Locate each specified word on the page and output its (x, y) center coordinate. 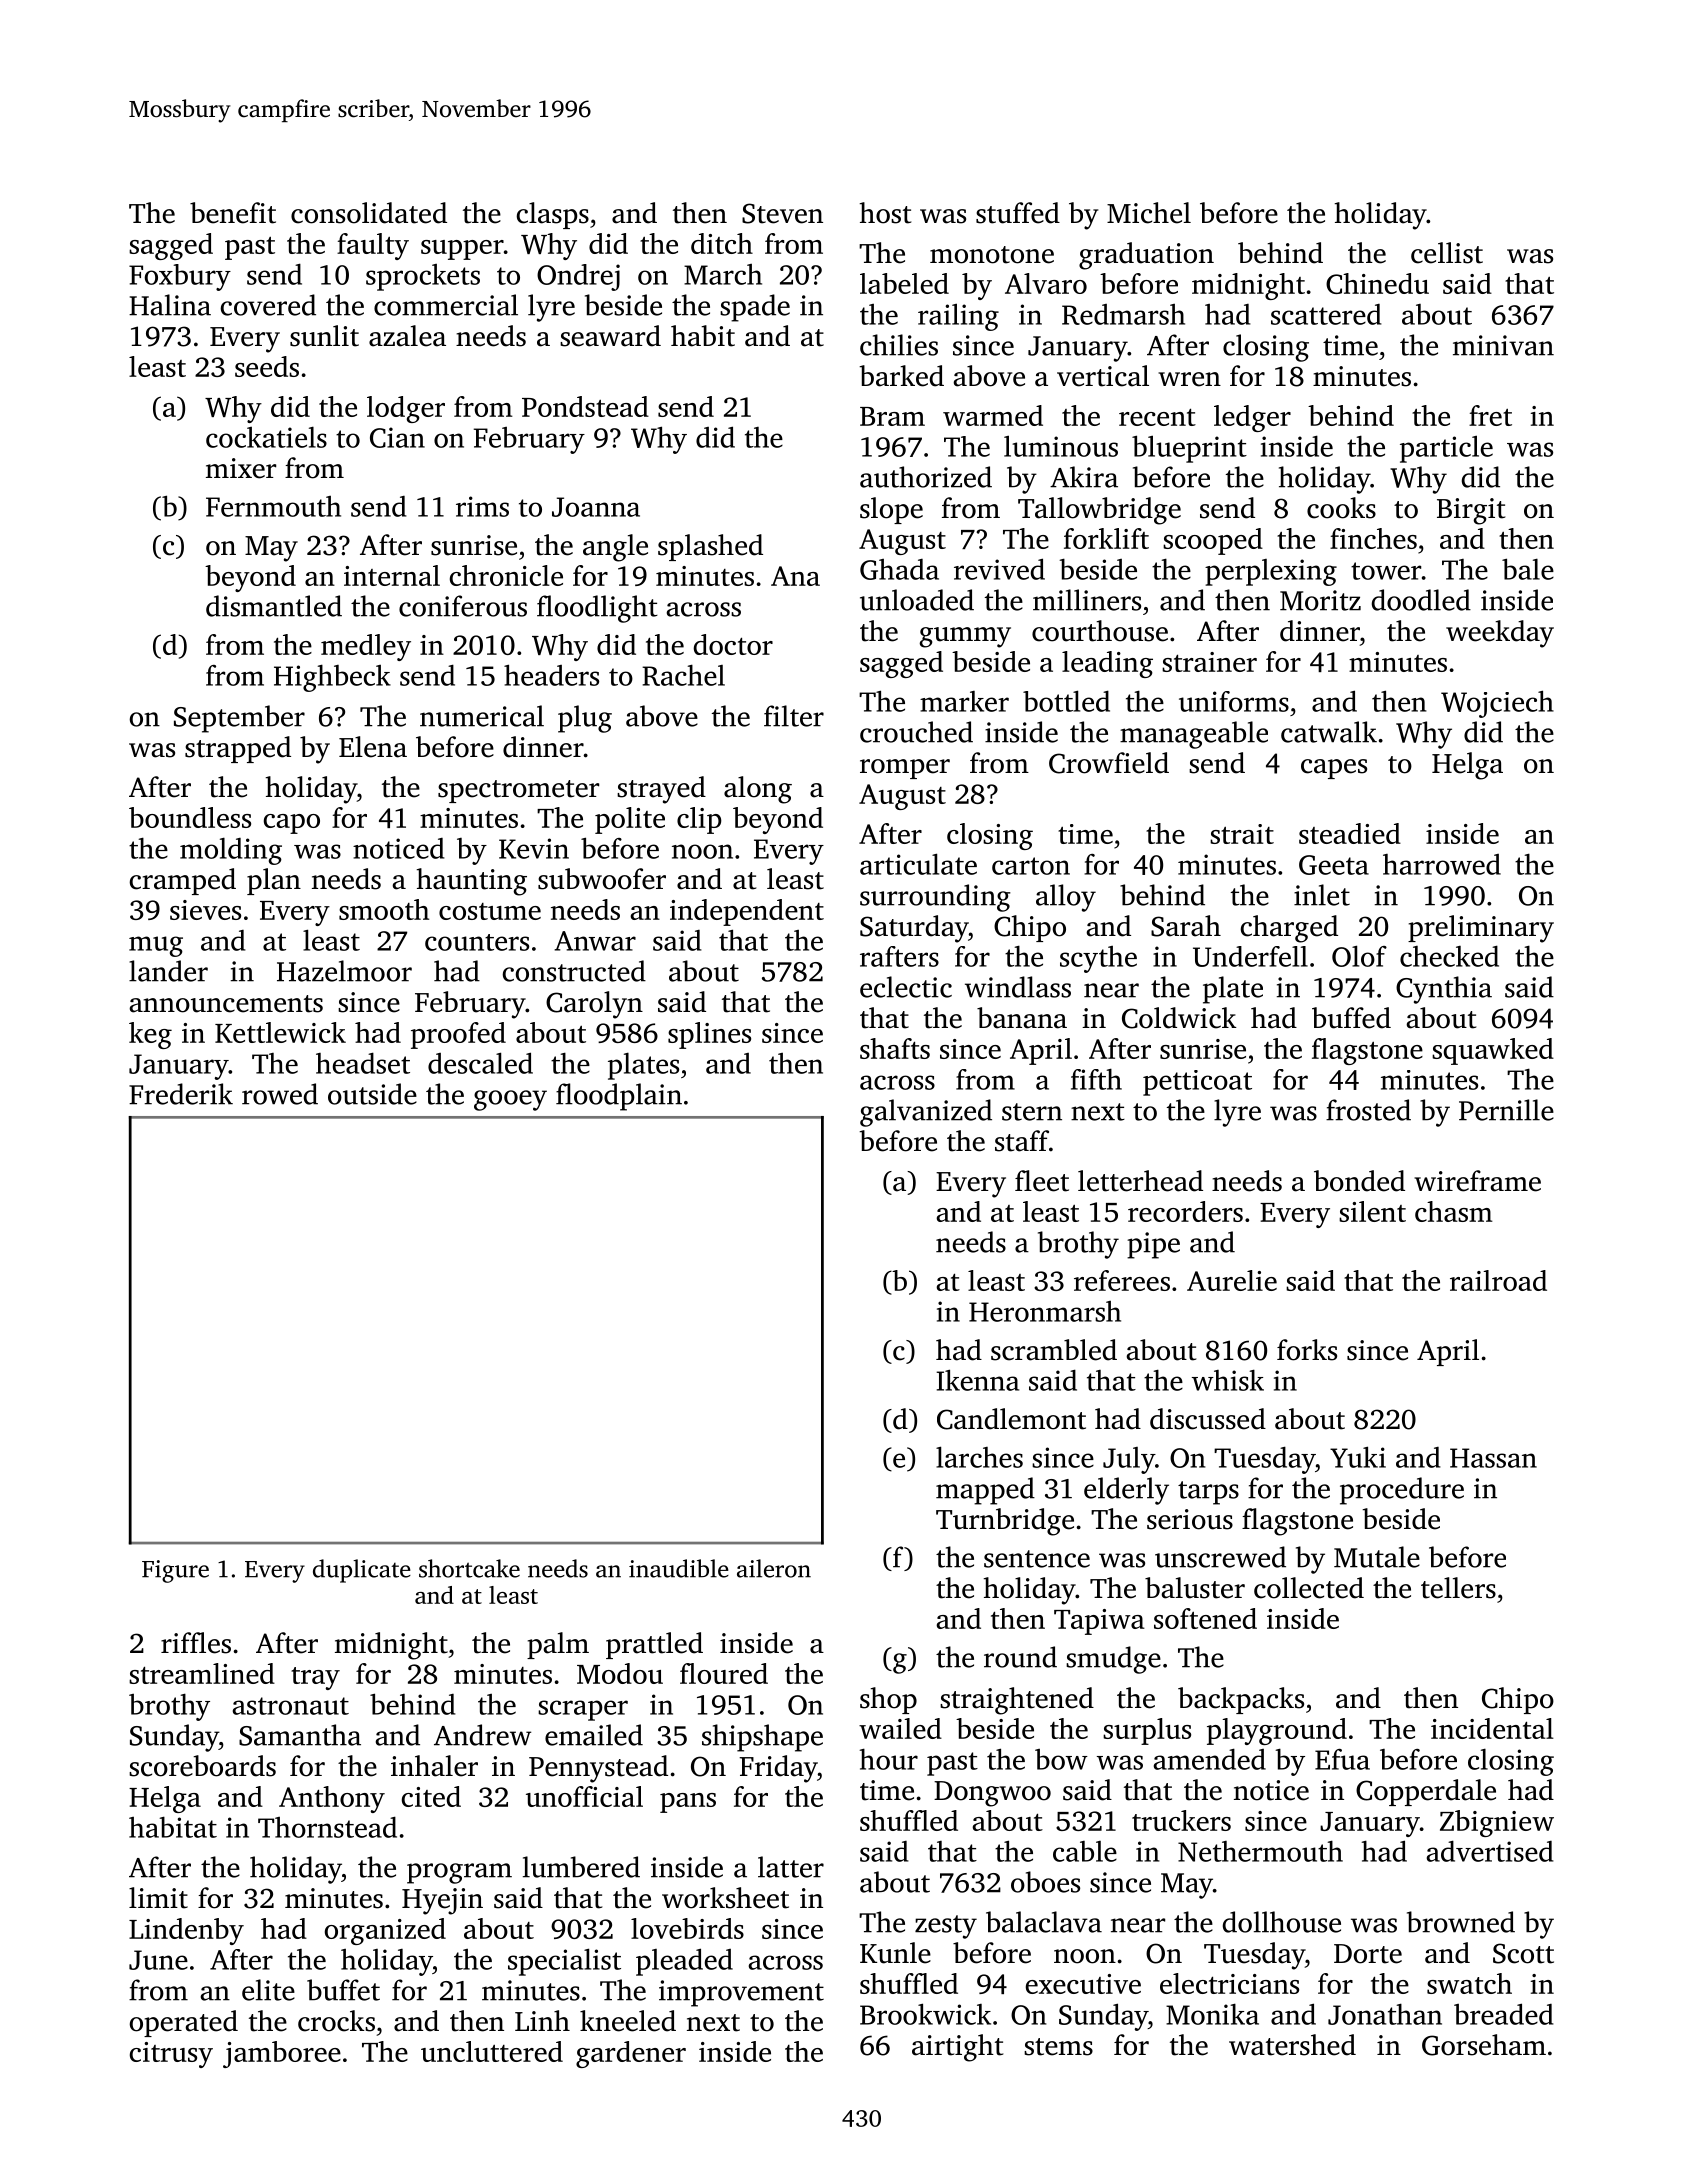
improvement (741, 1993)
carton (1031, 866)
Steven (782, 213)
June (158, 1960)
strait (1242, 834)
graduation (1146, 256)
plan (274, 881)
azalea (407, 336)
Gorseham (1484, 2045)
